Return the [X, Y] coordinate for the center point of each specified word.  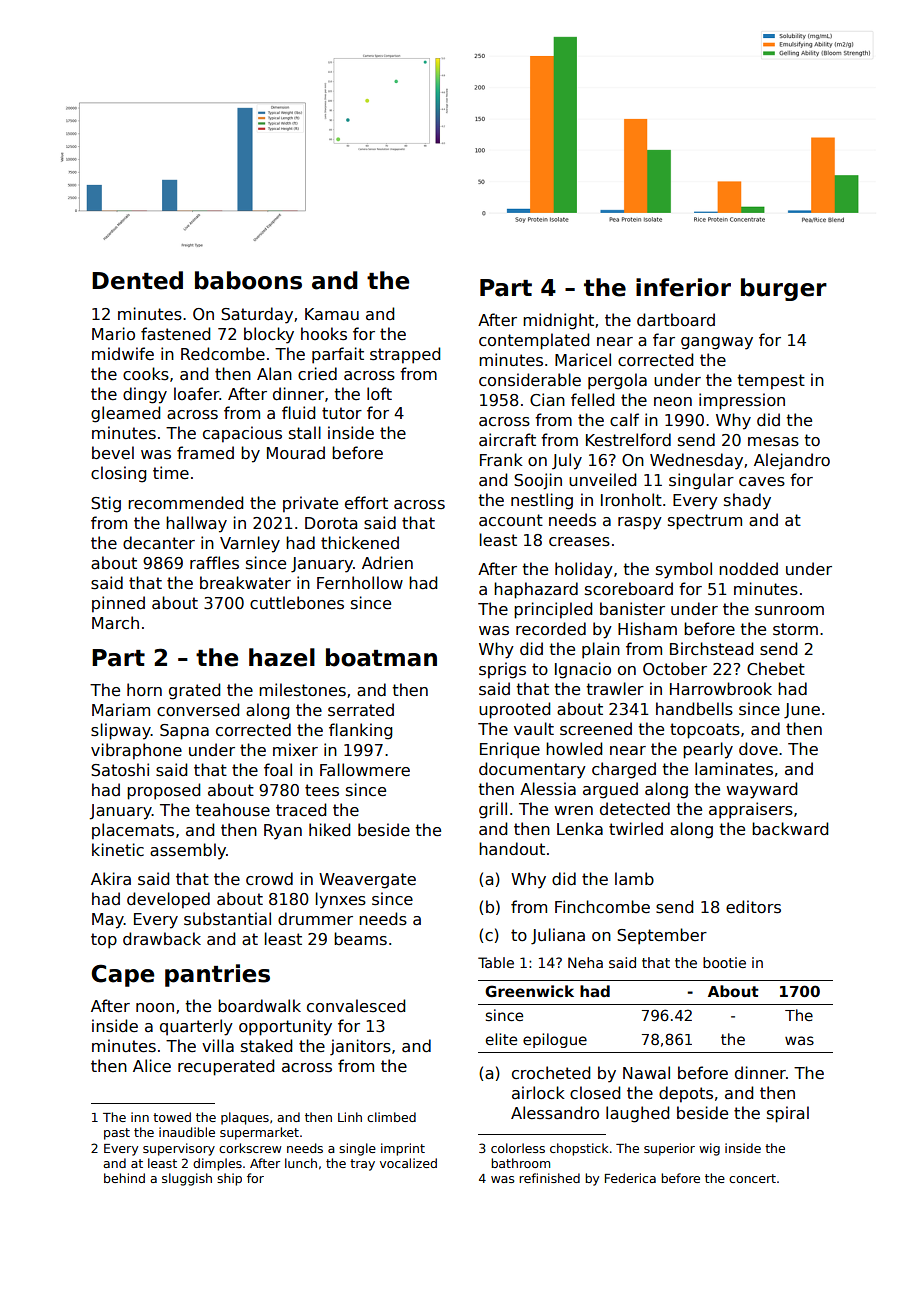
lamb [634, 879]
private [310, 504]
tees [322, 790]
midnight [558, 321]
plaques [245, 1118]
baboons [248, 280]
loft [379, 393]
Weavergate [367, 881]
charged [624, 770]
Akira [111, 879]
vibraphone [136, 751]
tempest [771, 382]
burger [784, 289]
